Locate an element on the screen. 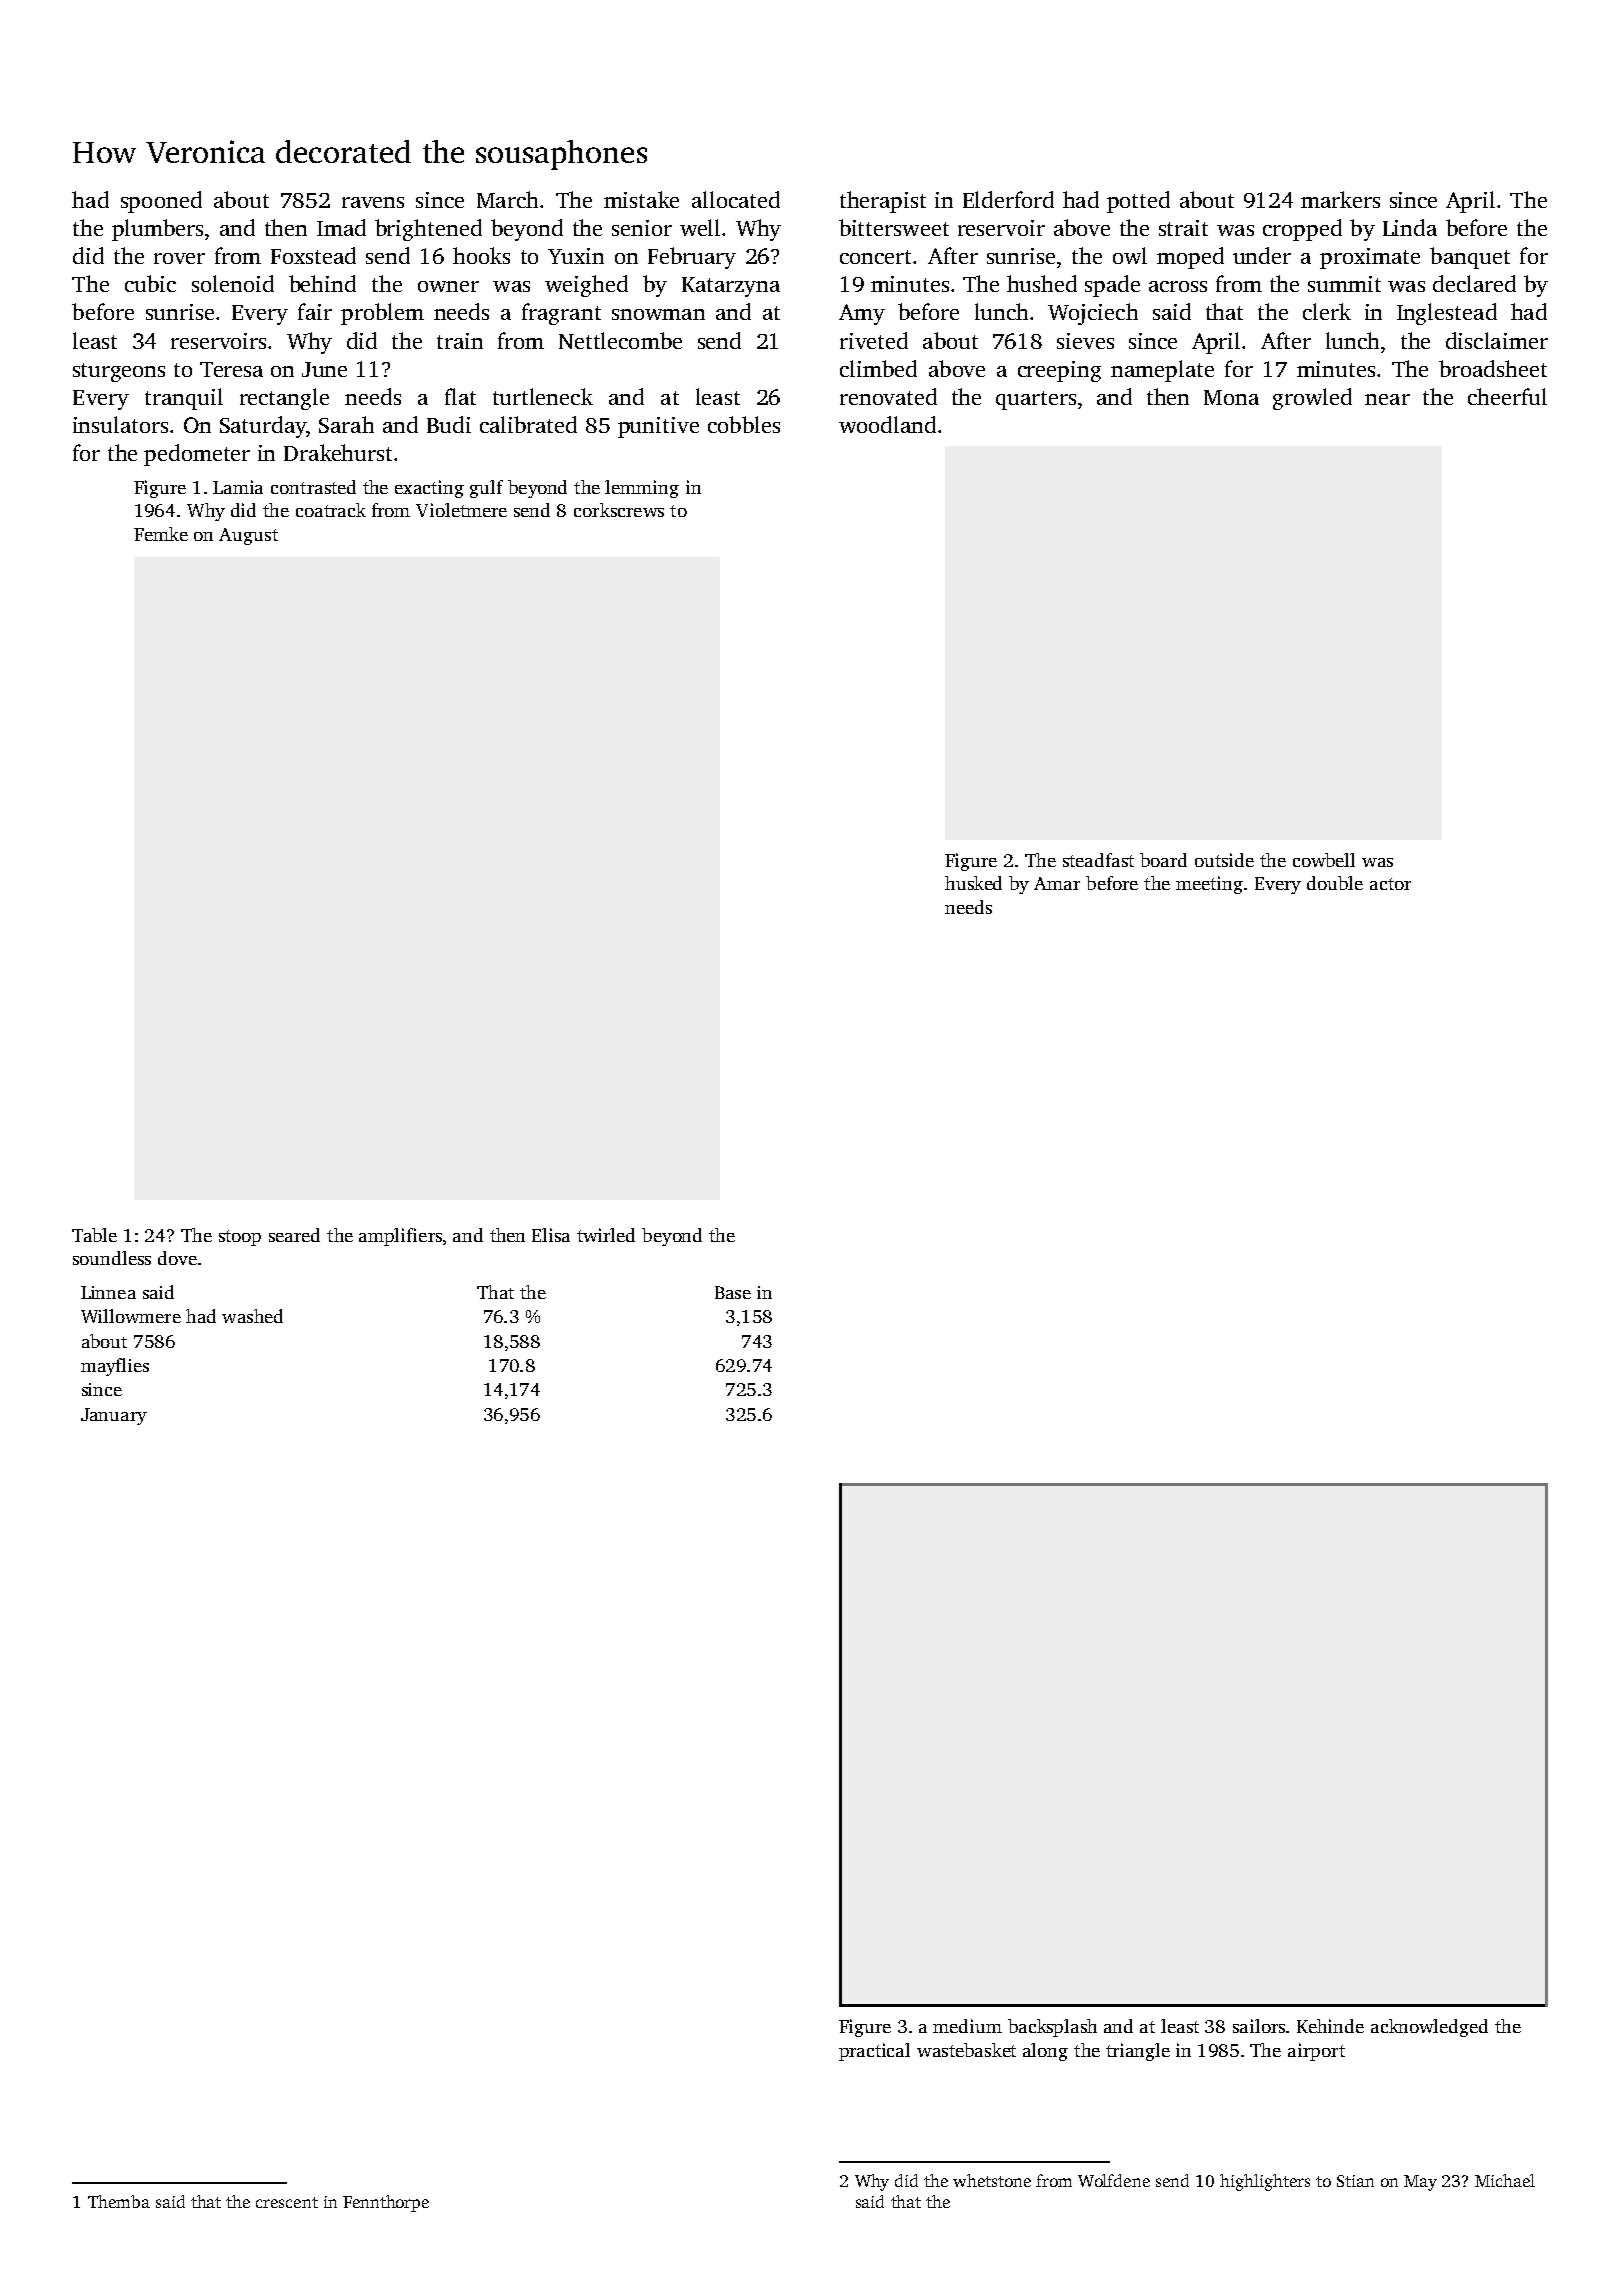 This screenshot has height=2292, width=1620. markers is located at coordinates (1340, 199).
